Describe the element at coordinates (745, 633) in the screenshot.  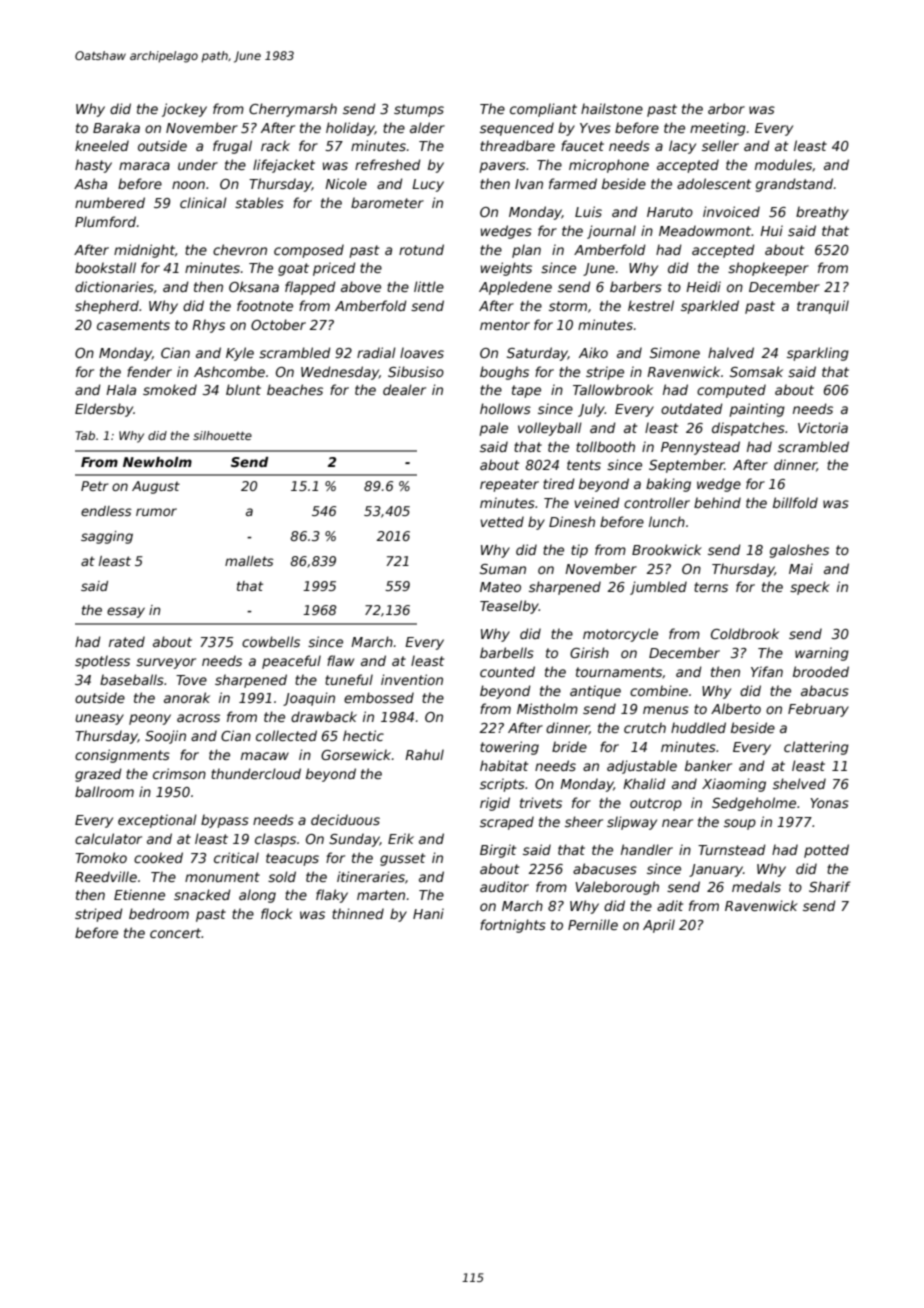
I see `Coldbrook` at that location.
